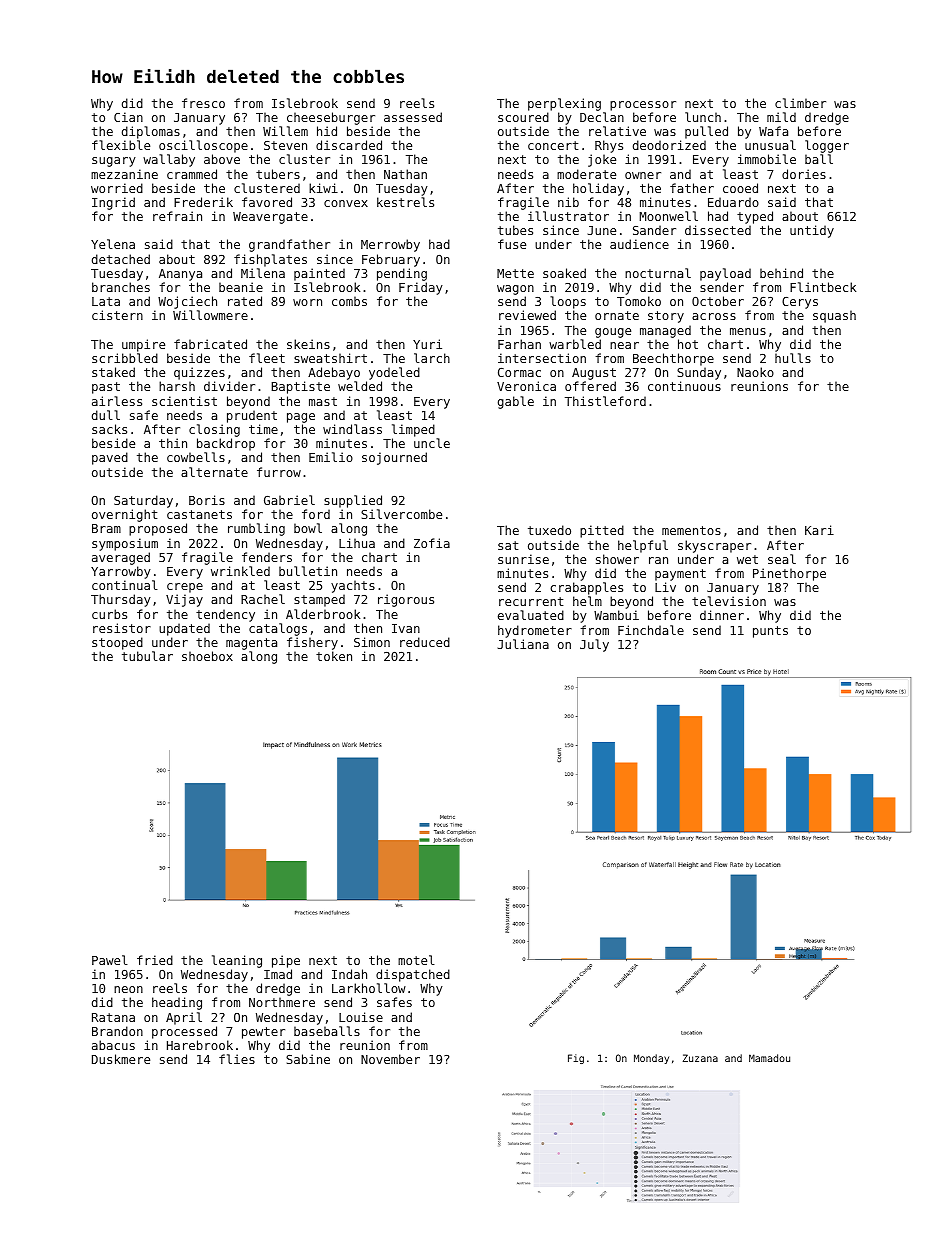 The image size is (952, 1233). I want to click on page, so click(301, 418).
